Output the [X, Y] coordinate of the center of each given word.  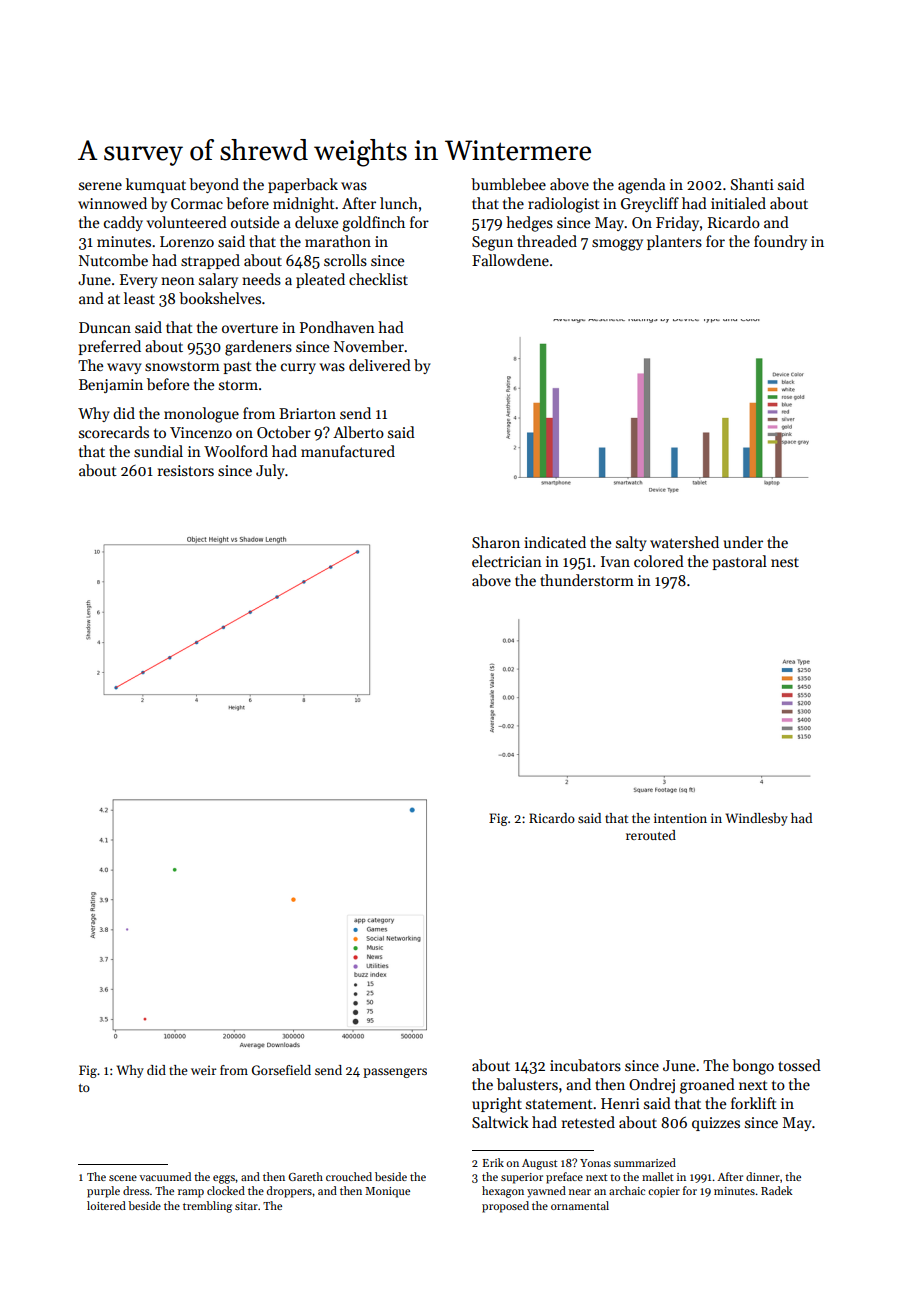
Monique [387, 1192]
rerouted [651, 835]
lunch [399, 203]
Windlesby [757, 819]
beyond [214, 185]
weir [204, 1070]
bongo [753, 1067]
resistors [186, 470]
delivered [380, 365]
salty [631, 543]
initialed [738, 203]
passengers [395, 1073]
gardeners [258, 348]
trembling [207, 1207]
